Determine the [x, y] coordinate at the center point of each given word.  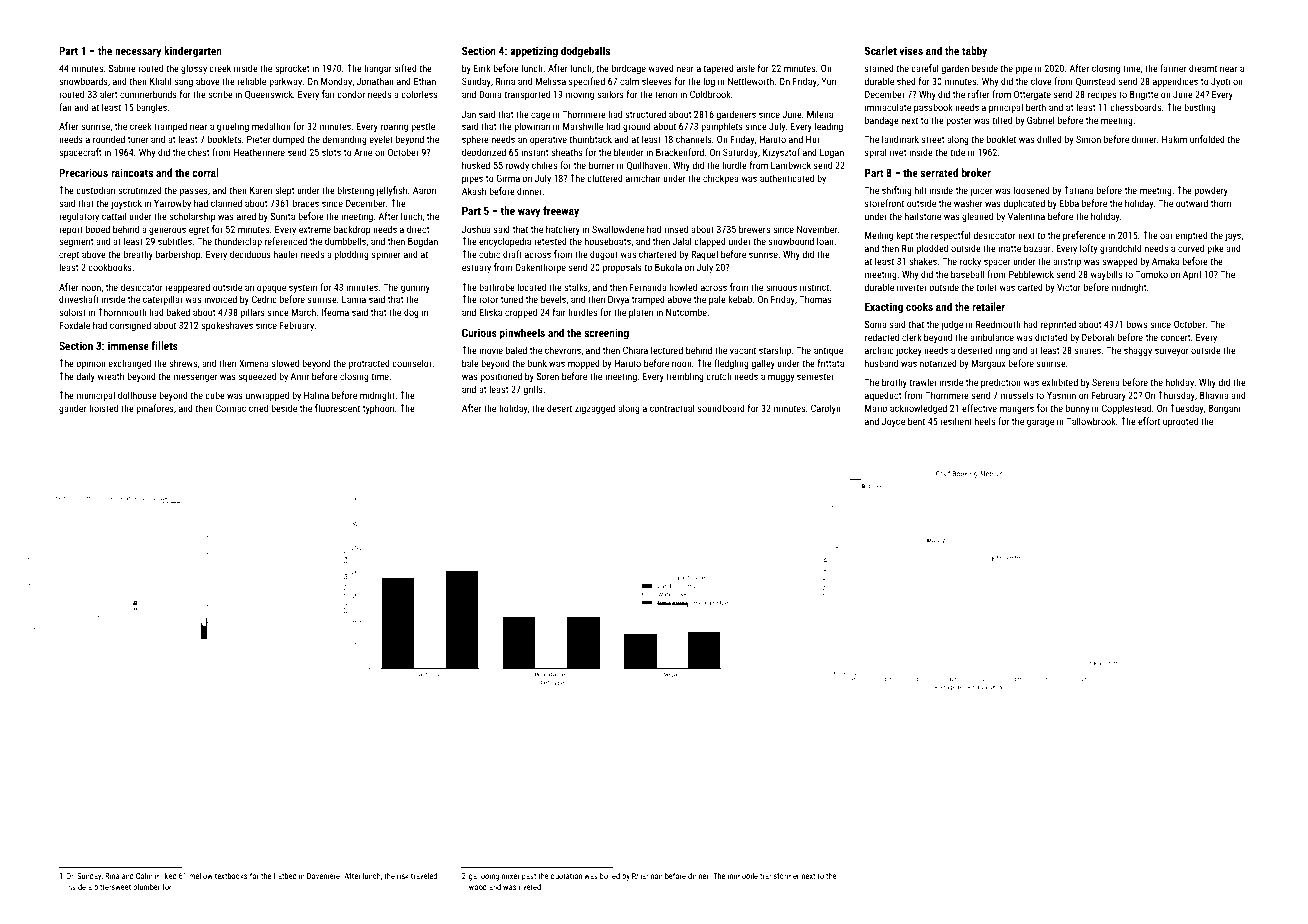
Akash [474, 191]
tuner [138, 139]
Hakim [1174, 139]
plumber [146, 888]
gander [73, 409]
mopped [584, 364]
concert [1175, 337]
